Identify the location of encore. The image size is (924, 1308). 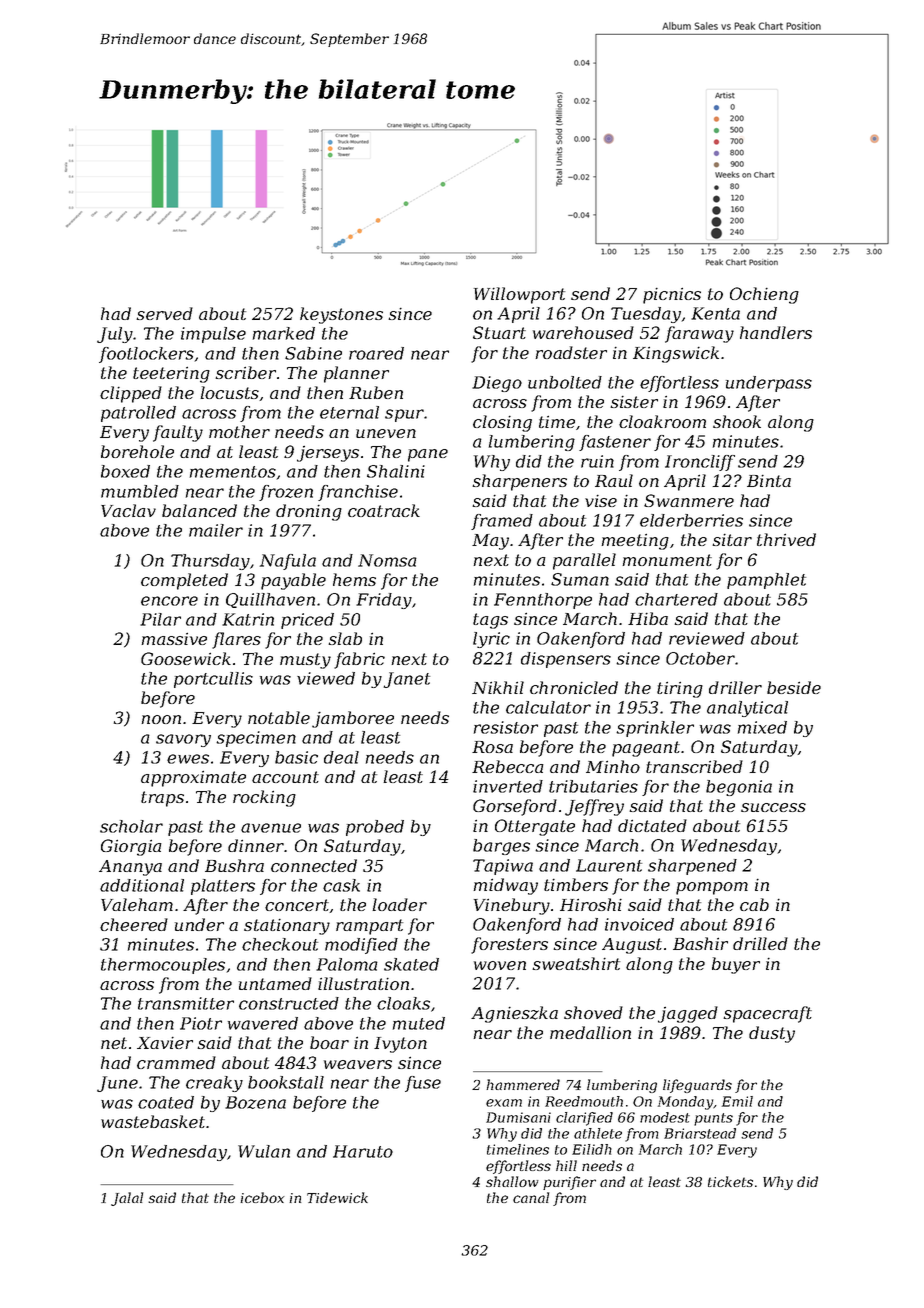
(169, 601).
